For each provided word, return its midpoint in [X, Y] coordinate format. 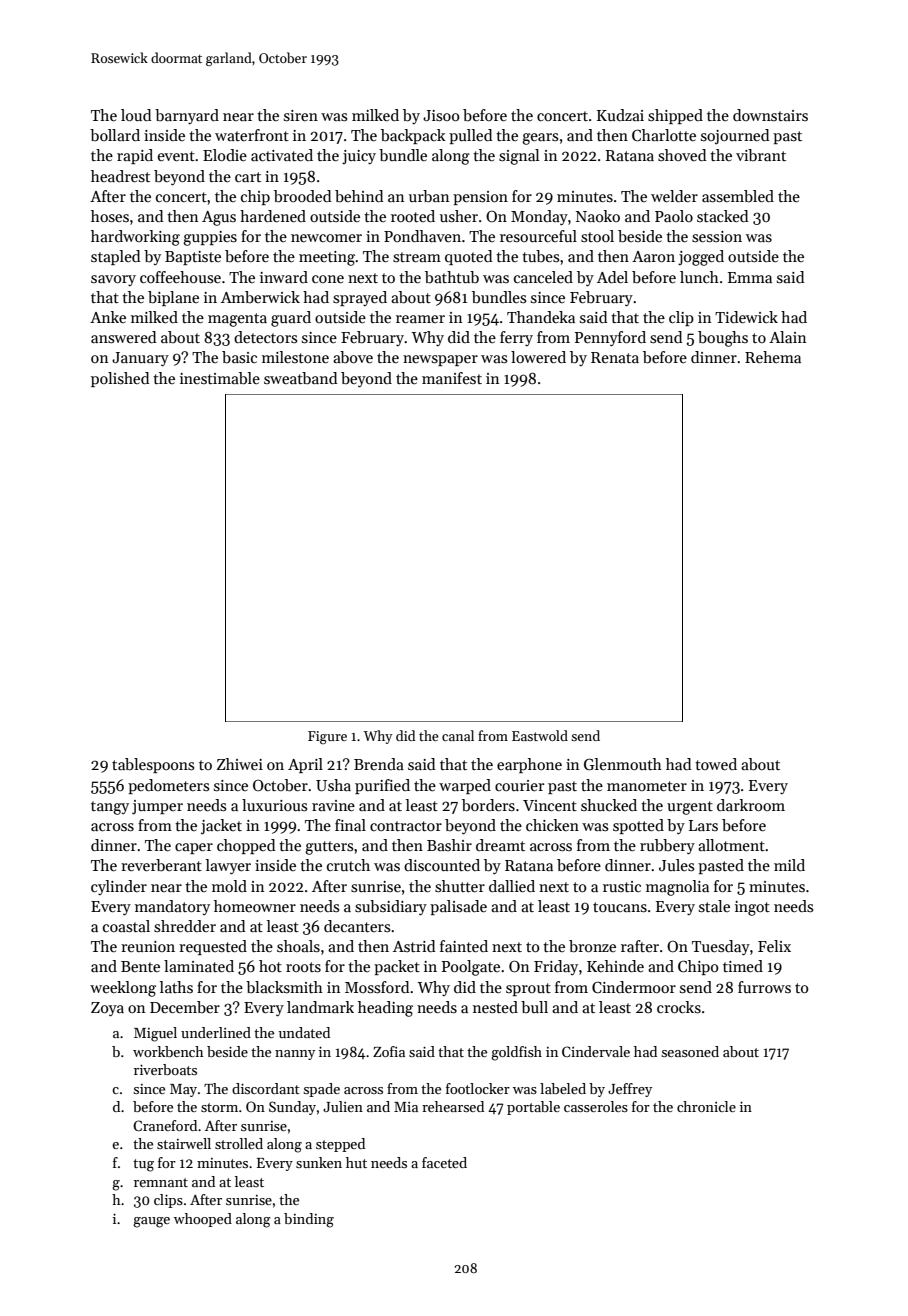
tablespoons [153, 765]
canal [458, 735]
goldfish [516, 1053]
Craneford [165, 1125]
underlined [216, 1032]
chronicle [706, 1106]
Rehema [773, 357]
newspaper [440, 360]
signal [519, 157]
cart [248, 177]
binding [309, 1220]
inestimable [220, 378]
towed [716, 764]
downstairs [770, 115]
